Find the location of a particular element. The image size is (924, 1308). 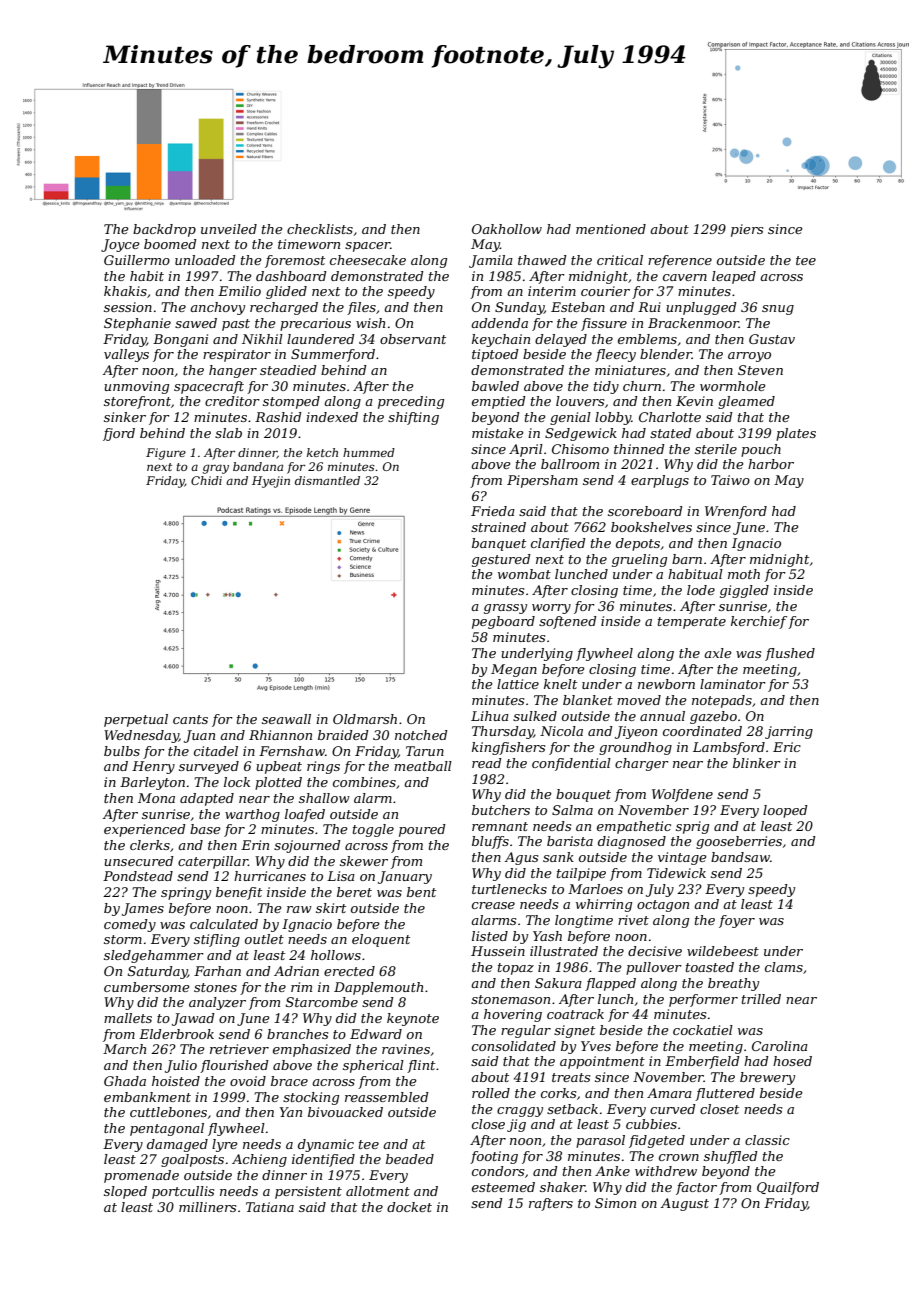

Starcombe is located at coordinates (322, 1002).
